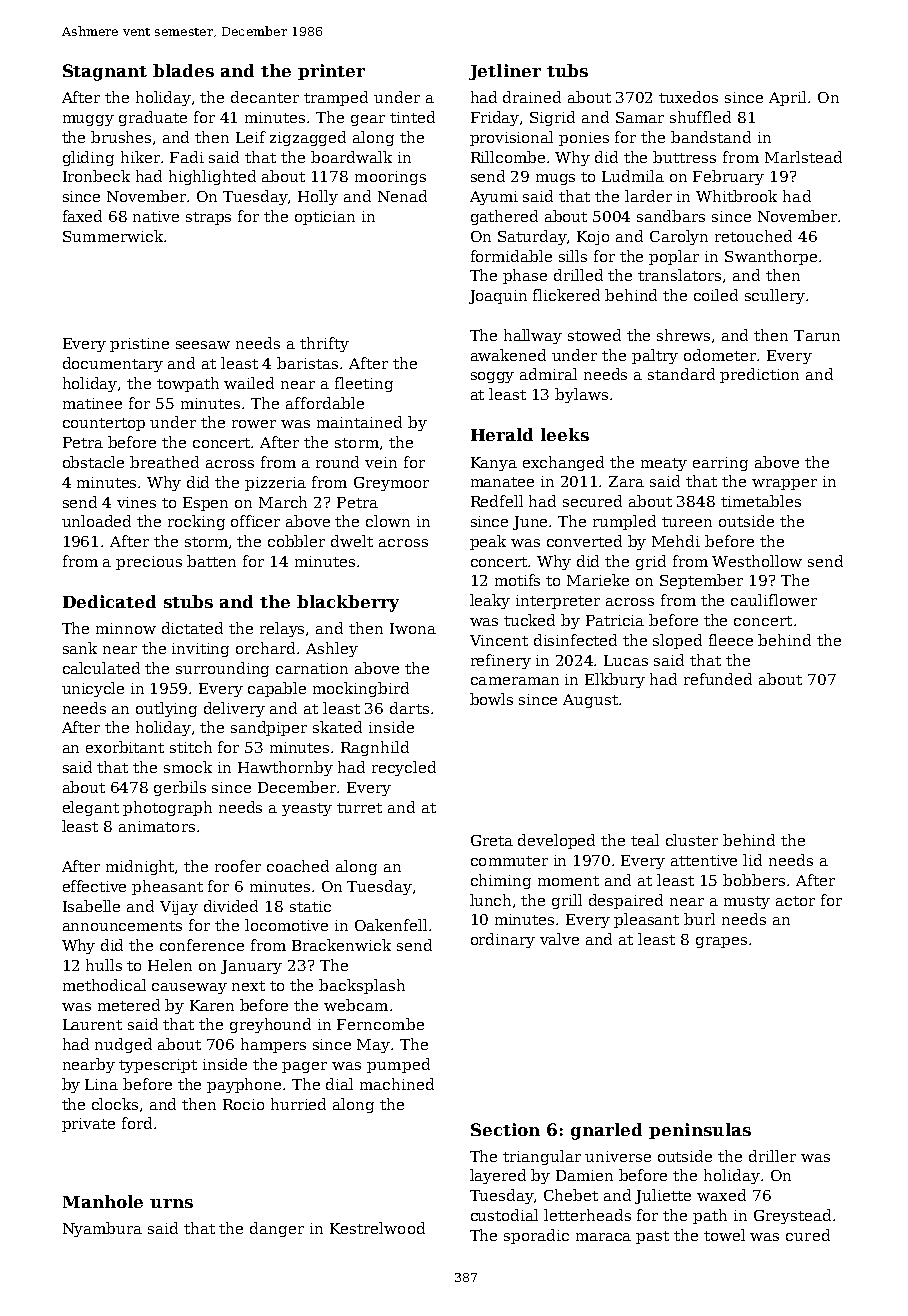 Image resolution: width=908 pixels, height=1316 pixels. What do you see at coordinates (413, 628) in the screenshot?
I see `Iwona` at bounding box center [413, 628].
